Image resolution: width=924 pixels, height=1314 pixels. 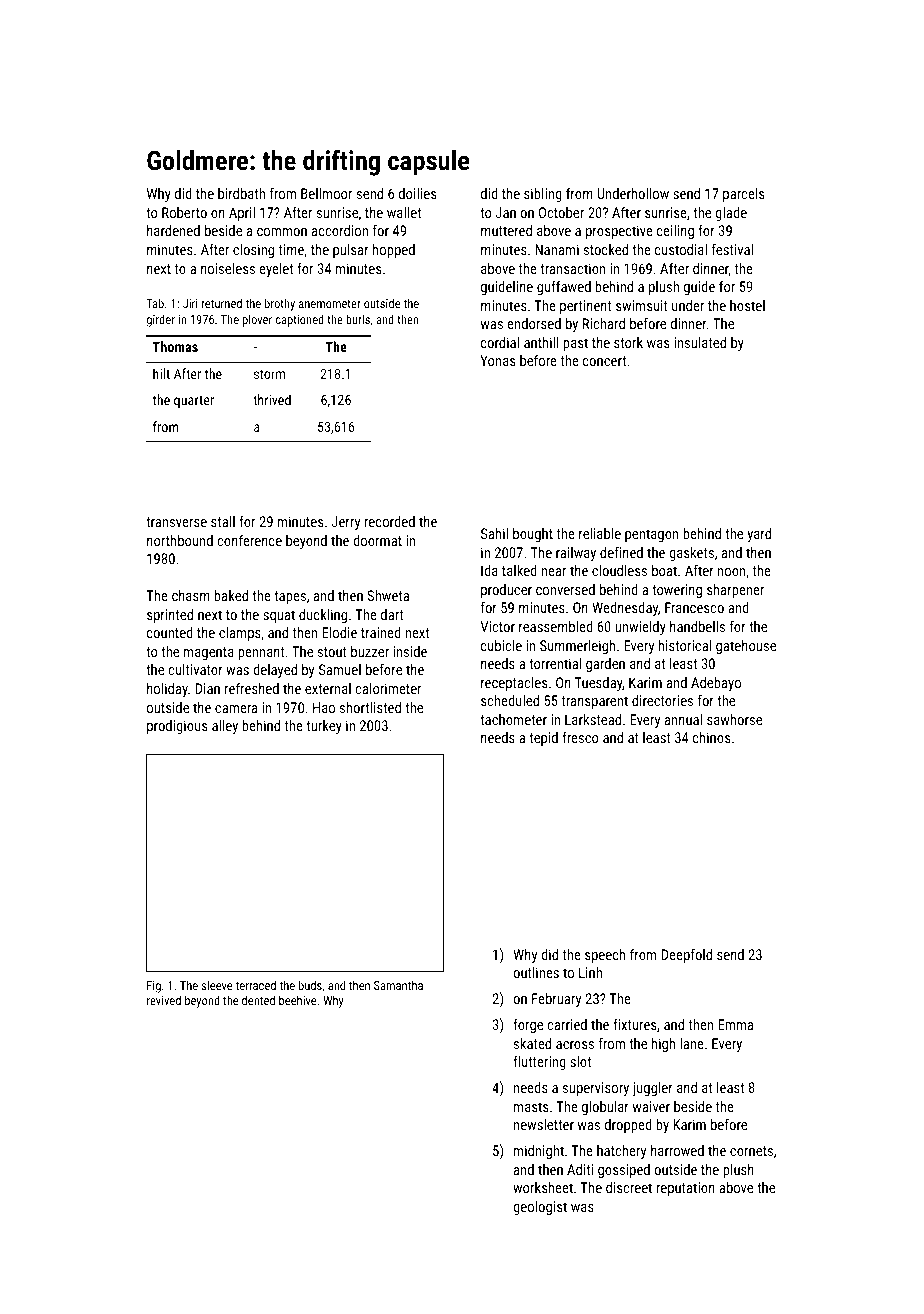 I want to click on lane, so click(x=692, y=1043).
